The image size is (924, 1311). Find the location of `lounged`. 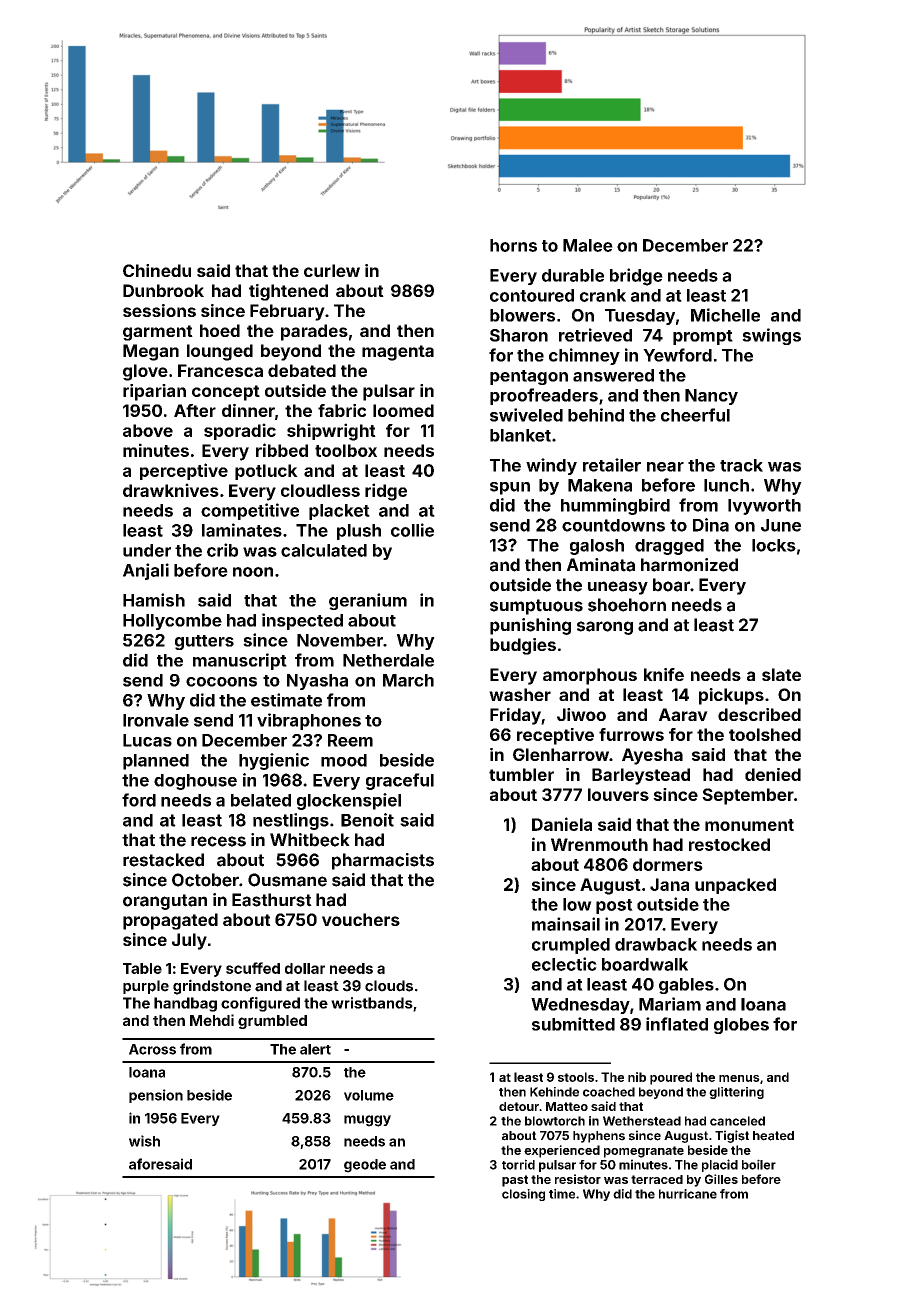

lounged is located at coordinates (220, 352).
